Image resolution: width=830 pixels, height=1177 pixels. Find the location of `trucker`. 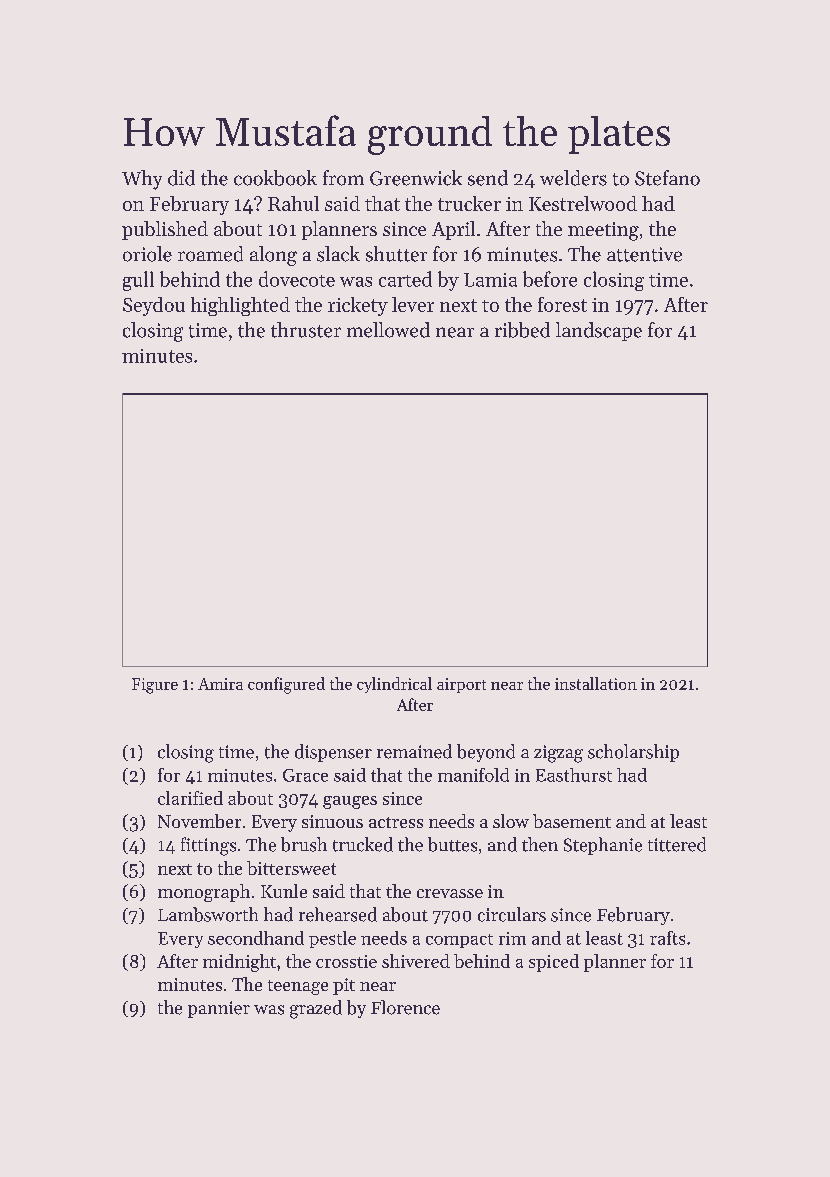

trucker is located at coordinates (469, 203).
